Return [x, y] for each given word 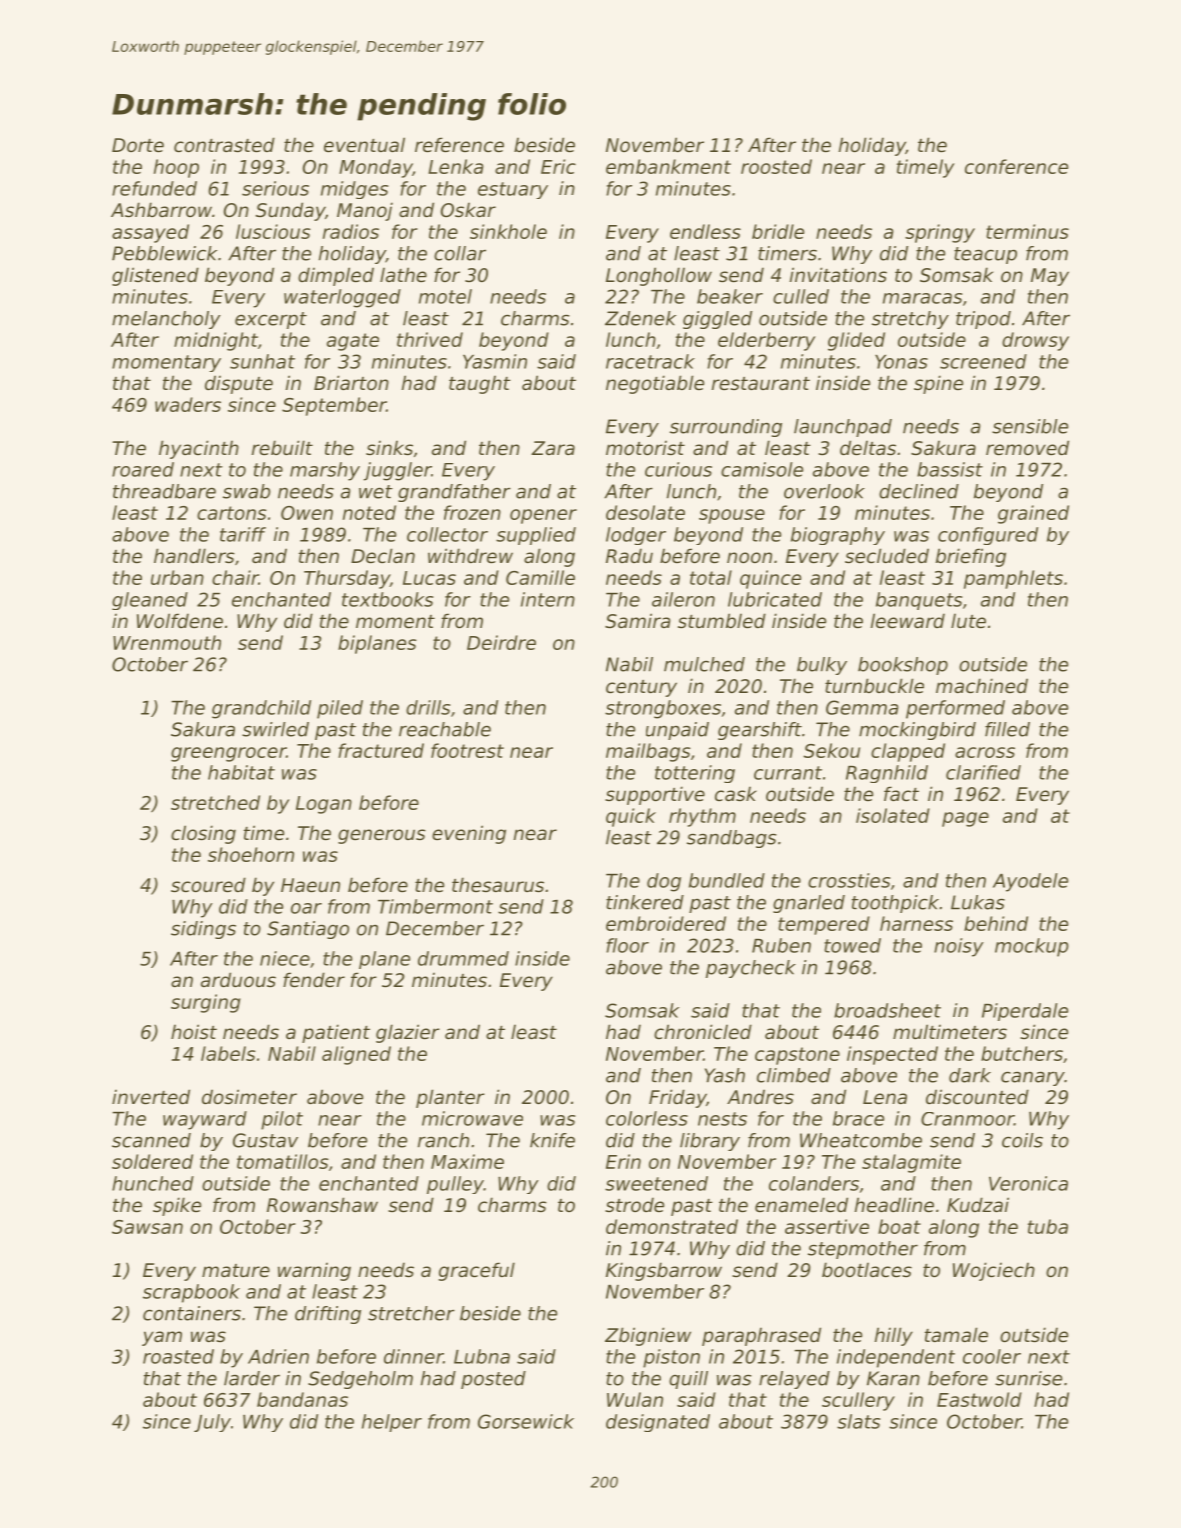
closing [203, 834]
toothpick [895, 904]
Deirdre [501, 642]
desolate [645, 512]
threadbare [164, 491]
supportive [655, 795]
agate [353, 342]
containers [192, 1313]
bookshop [903, 666]
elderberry [766, 341]
